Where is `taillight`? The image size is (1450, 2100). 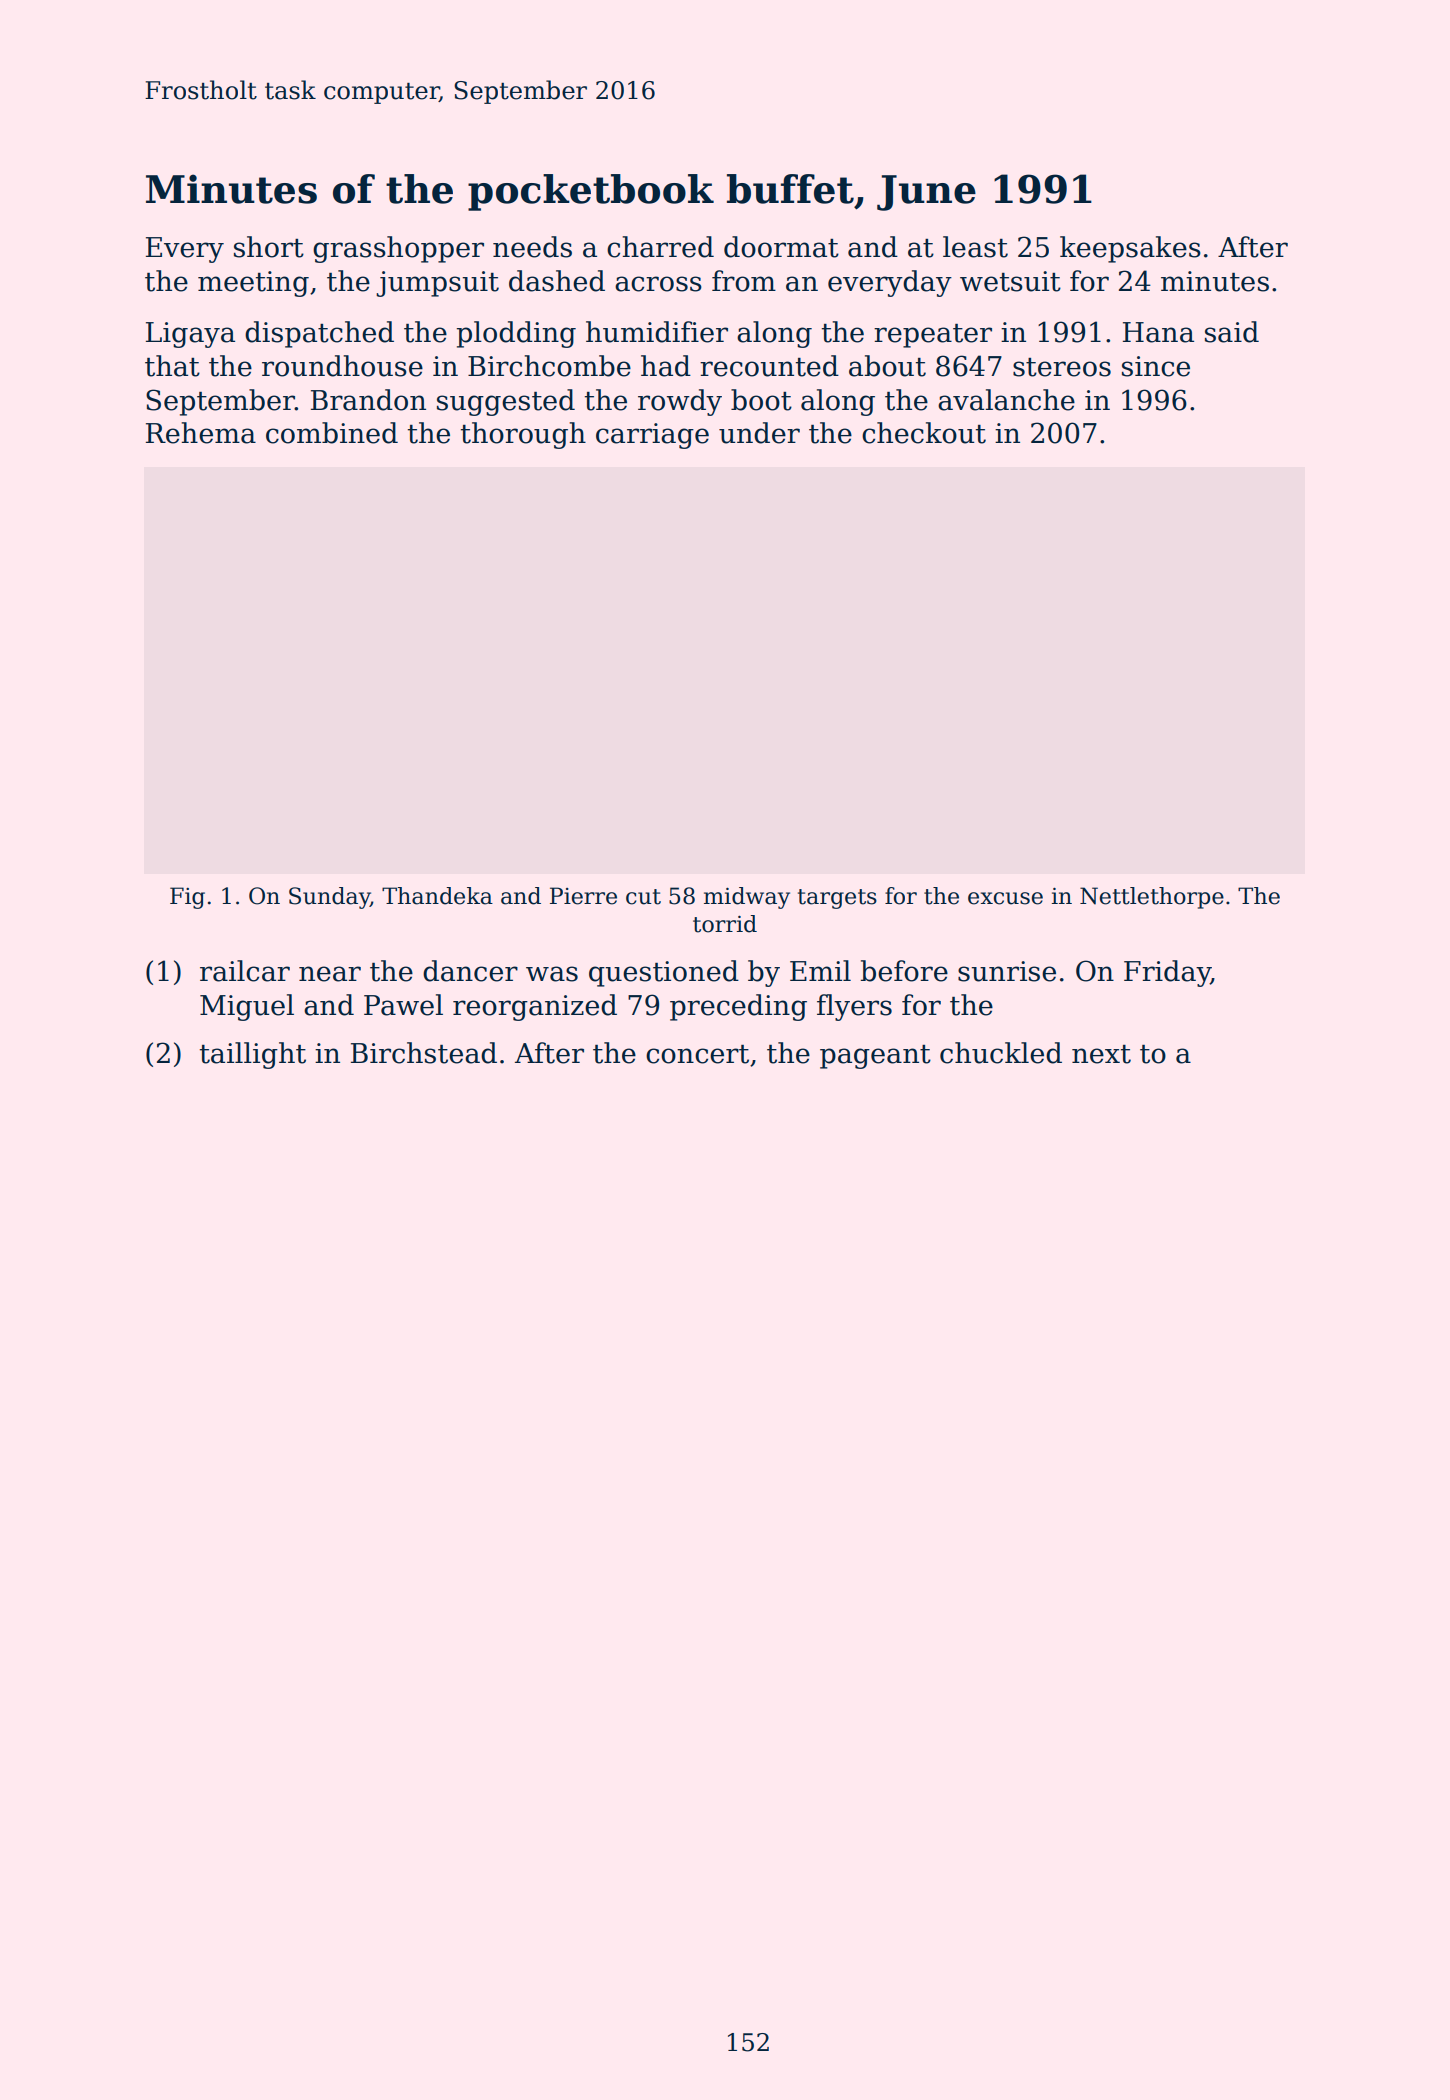
taillight is located at coordinates (253, 1055).
